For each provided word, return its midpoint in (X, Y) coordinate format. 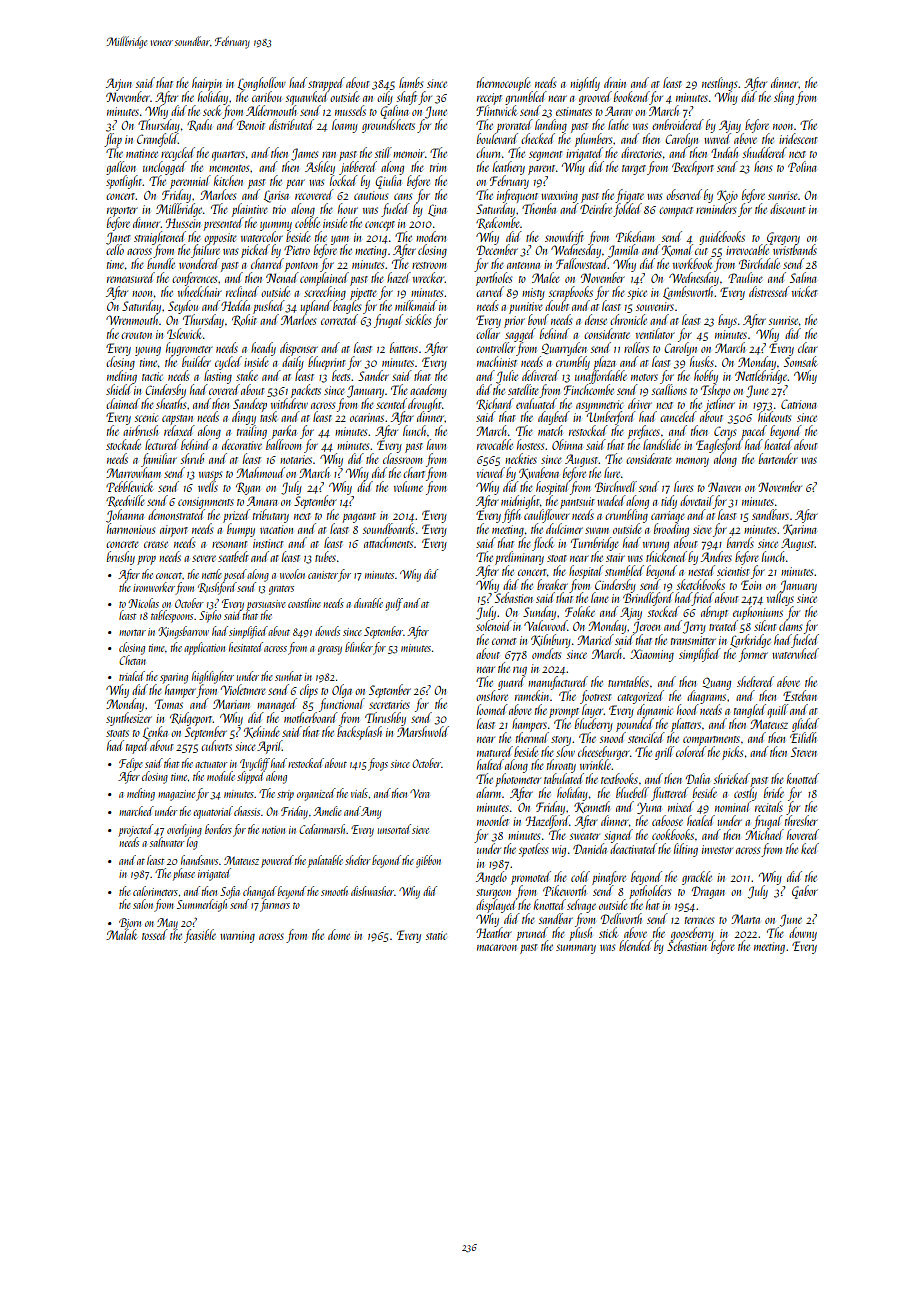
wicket (805, 291)
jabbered (358, 168)
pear (295, 184)
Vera (419, 793)
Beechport (693, 168)
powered (277, 861)
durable (368, 603)
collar (488, 333)
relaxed (178, 431)
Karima (800, 529)
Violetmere (243, 689)
